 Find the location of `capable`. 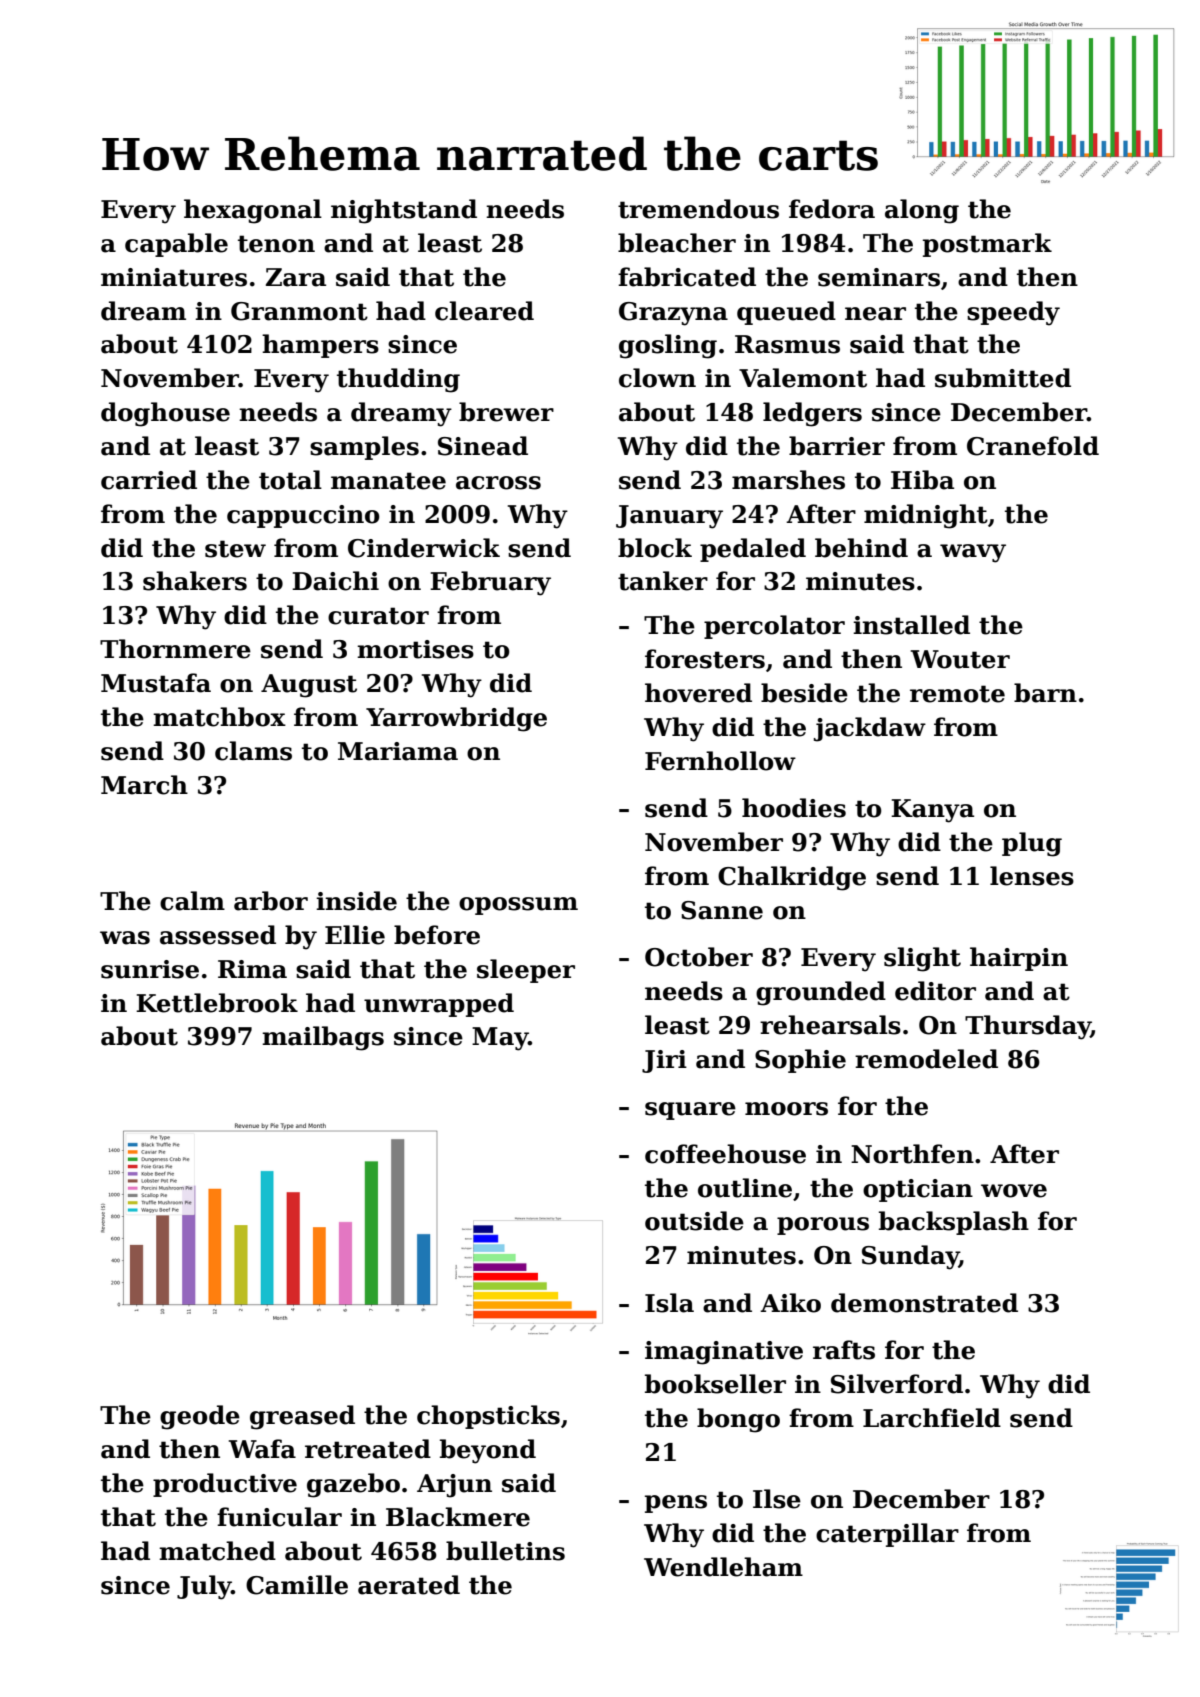

capable is located at coordinates (176, 245).
